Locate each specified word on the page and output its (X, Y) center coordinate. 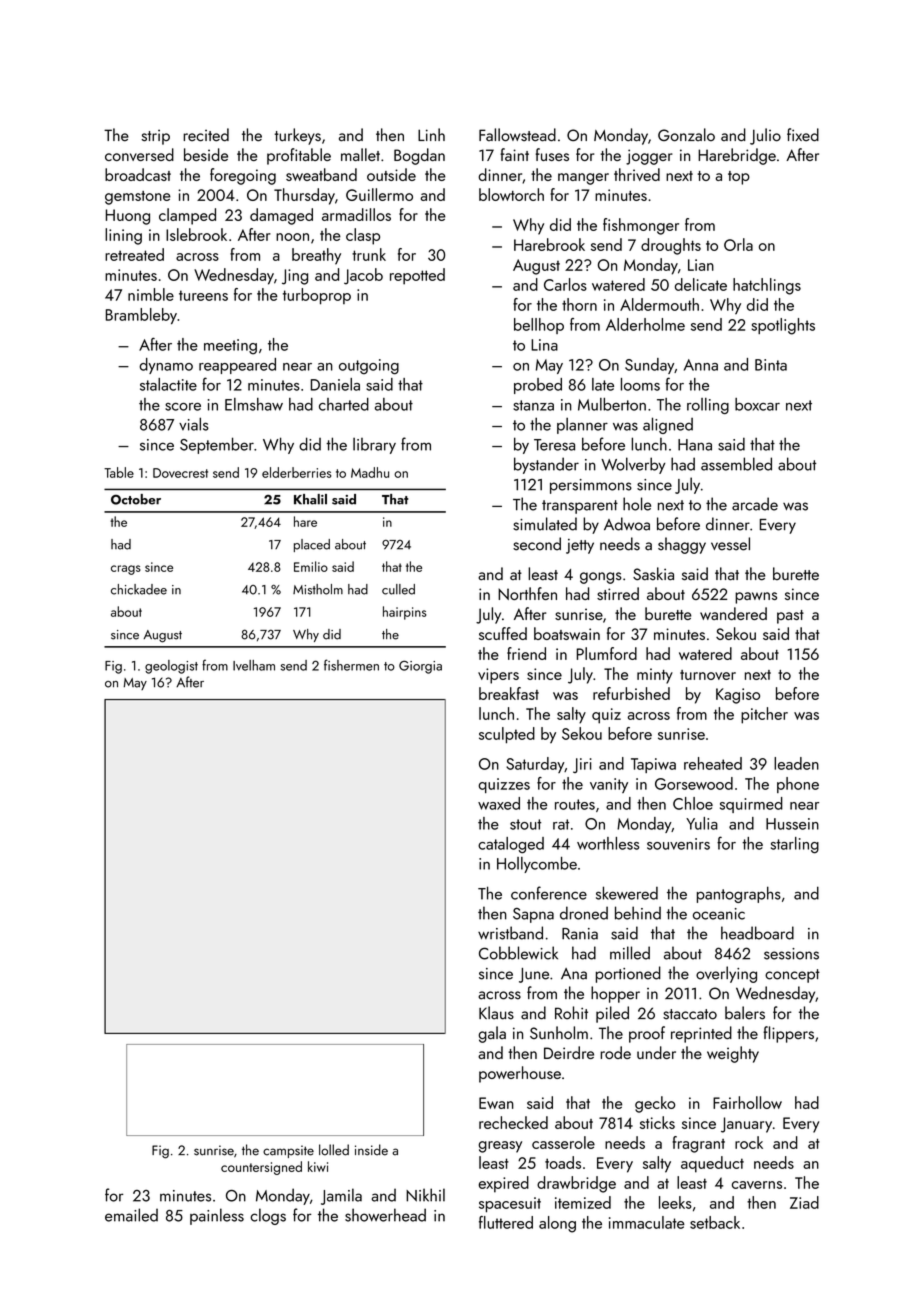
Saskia (653, 574)
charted (344, 404)
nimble (151, 294)
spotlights (783, 326)
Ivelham (254, 665)
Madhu (370, 472)
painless (217, 1216)
